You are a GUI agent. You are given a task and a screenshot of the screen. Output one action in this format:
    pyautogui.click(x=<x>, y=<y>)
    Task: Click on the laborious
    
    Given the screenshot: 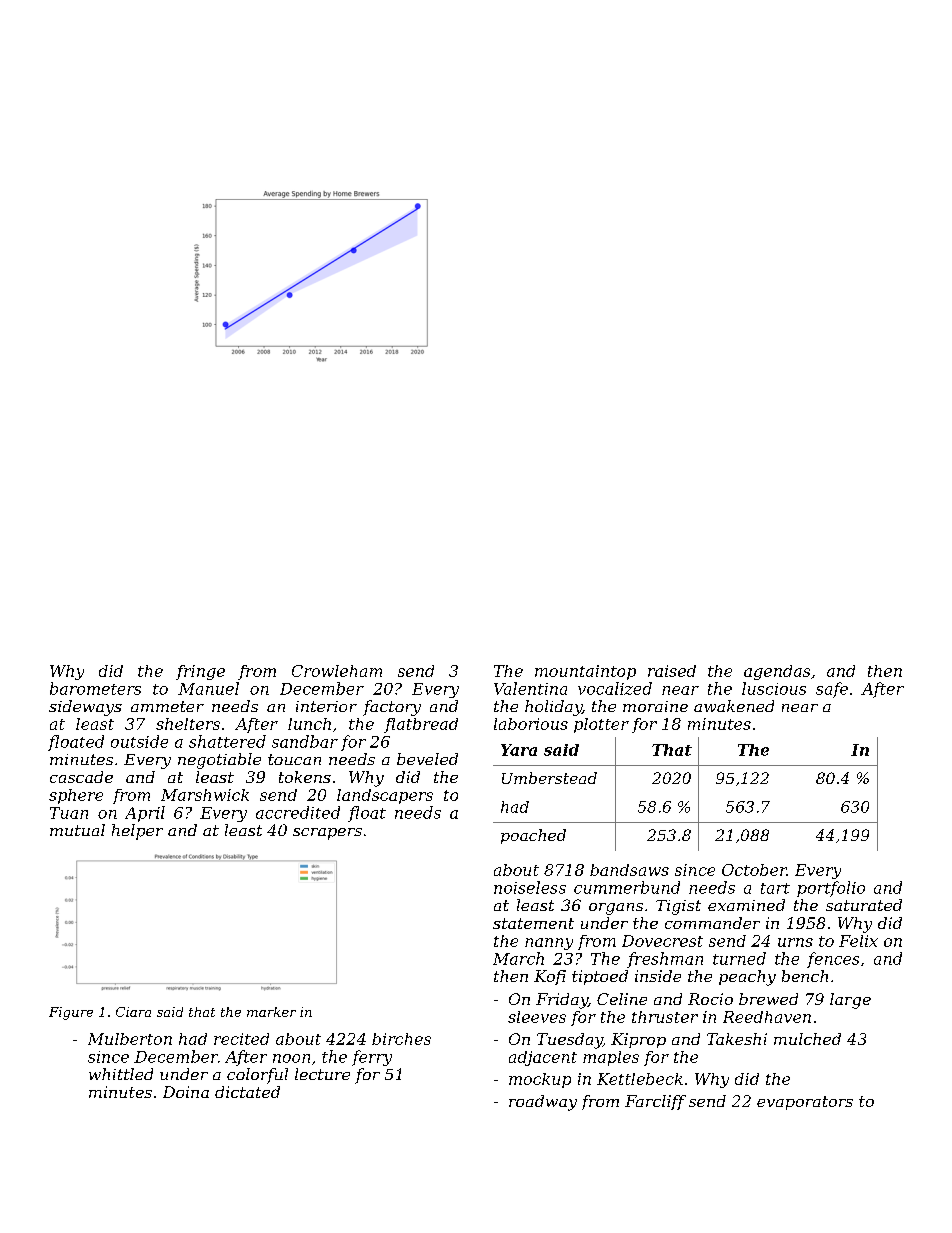 What is the action you would take?
    pyautogui.click(x=531, y=724)
